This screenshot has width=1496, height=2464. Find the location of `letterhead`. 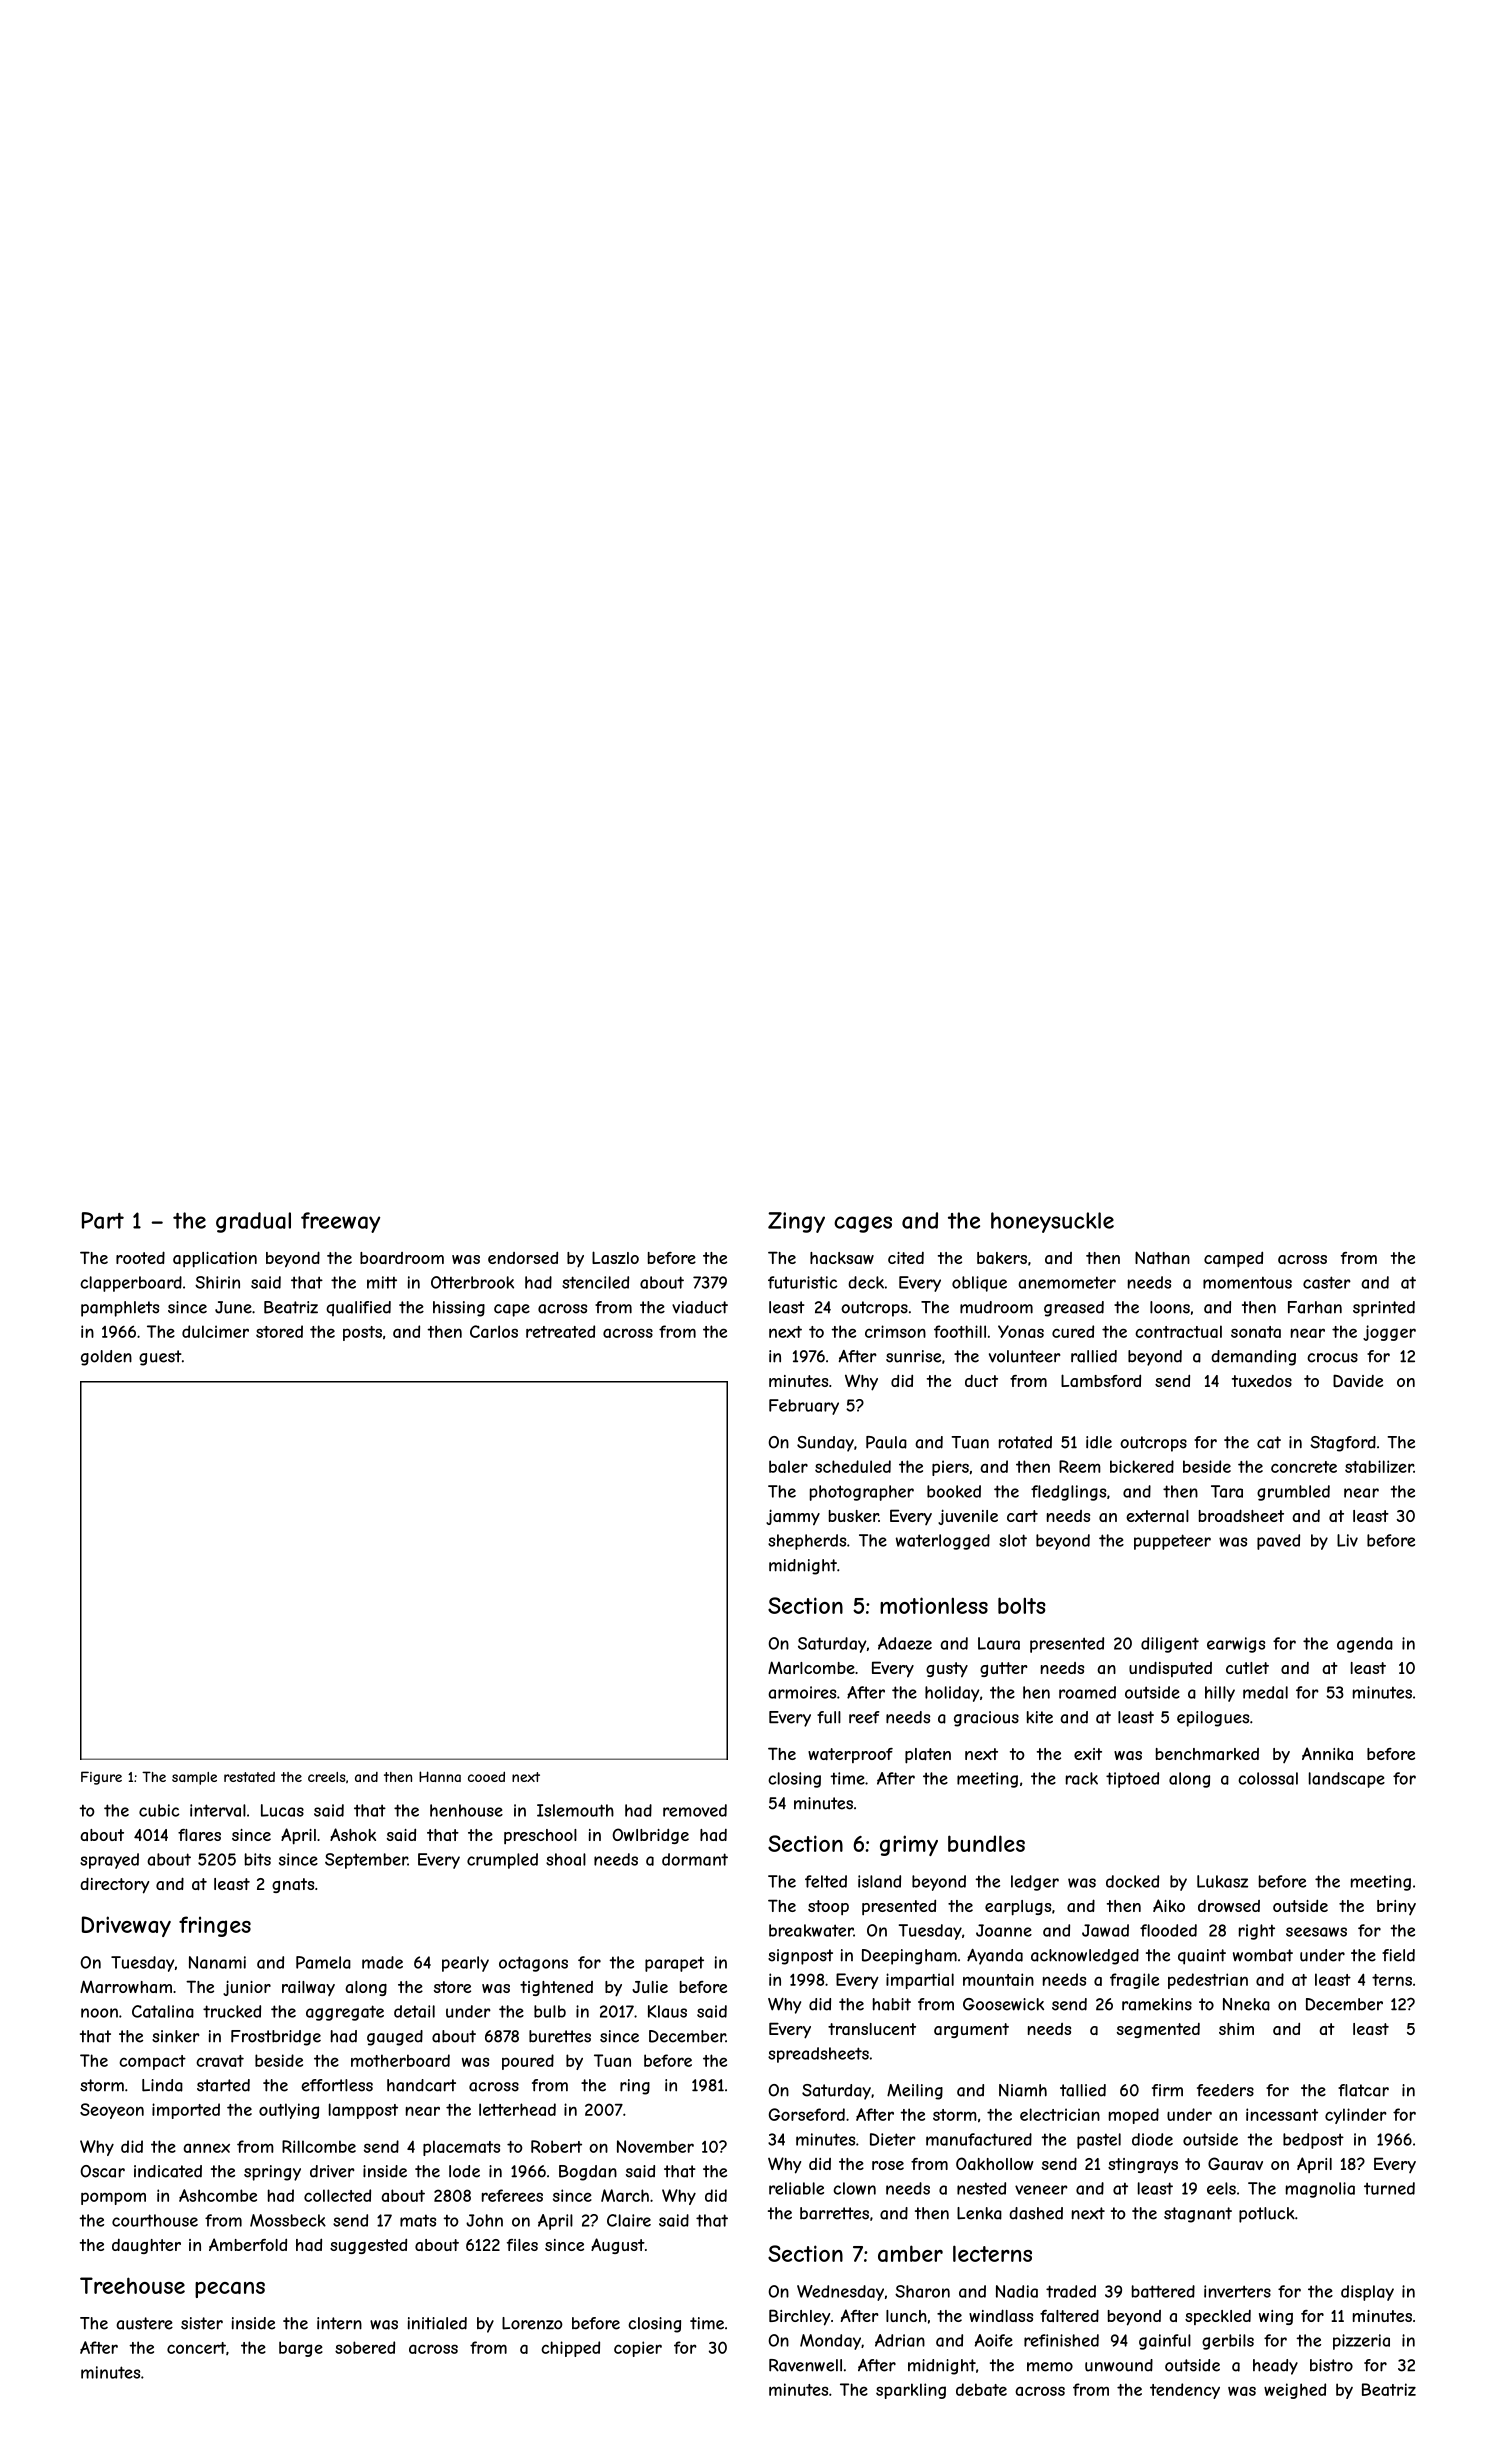

letterhead is located at coordinates (517, 2109).
